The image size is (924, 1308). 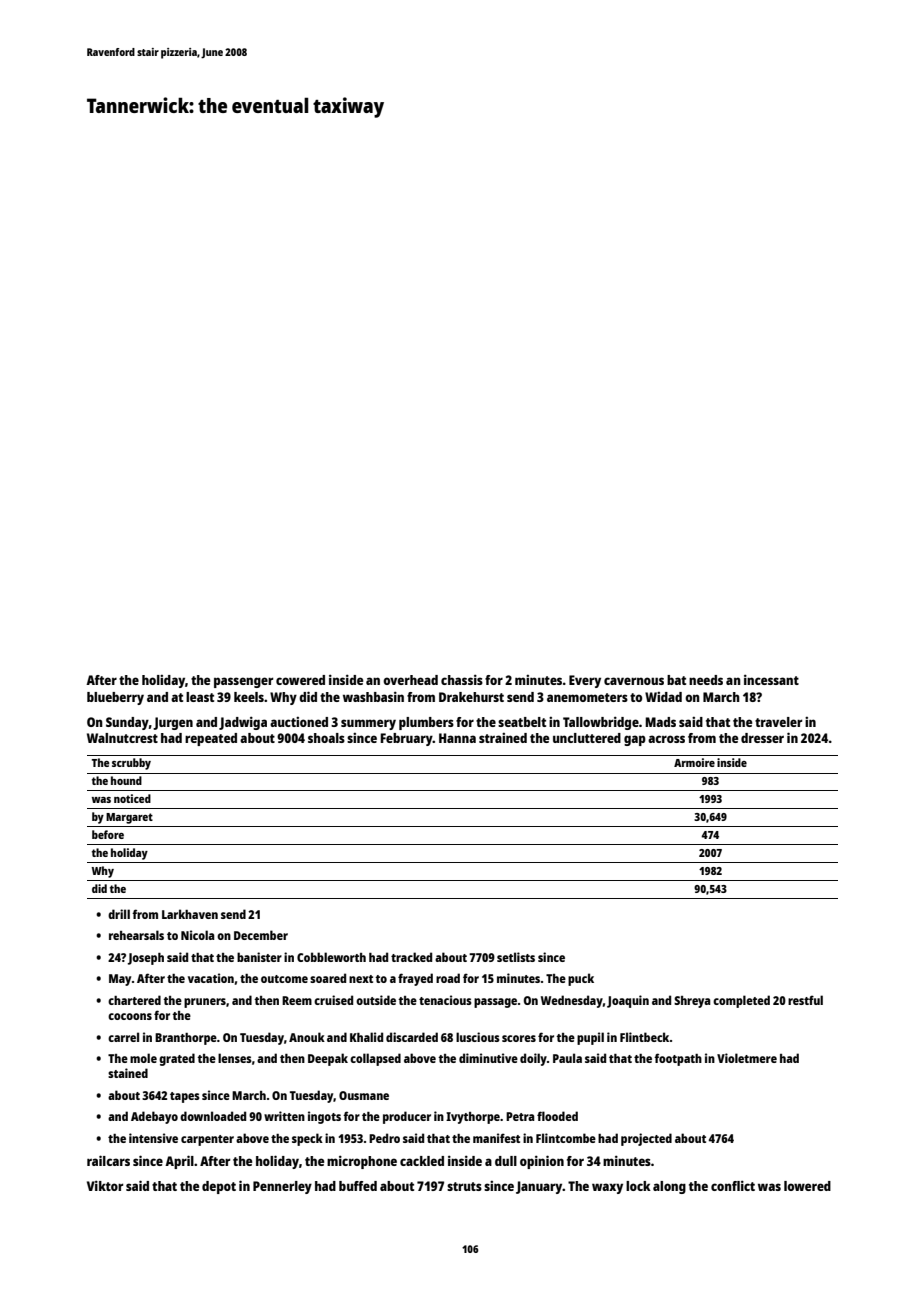 What do you see at coordinates (412, 1037) in the screenshot?
I see `discarded` at bounding box center [412, 1037].
